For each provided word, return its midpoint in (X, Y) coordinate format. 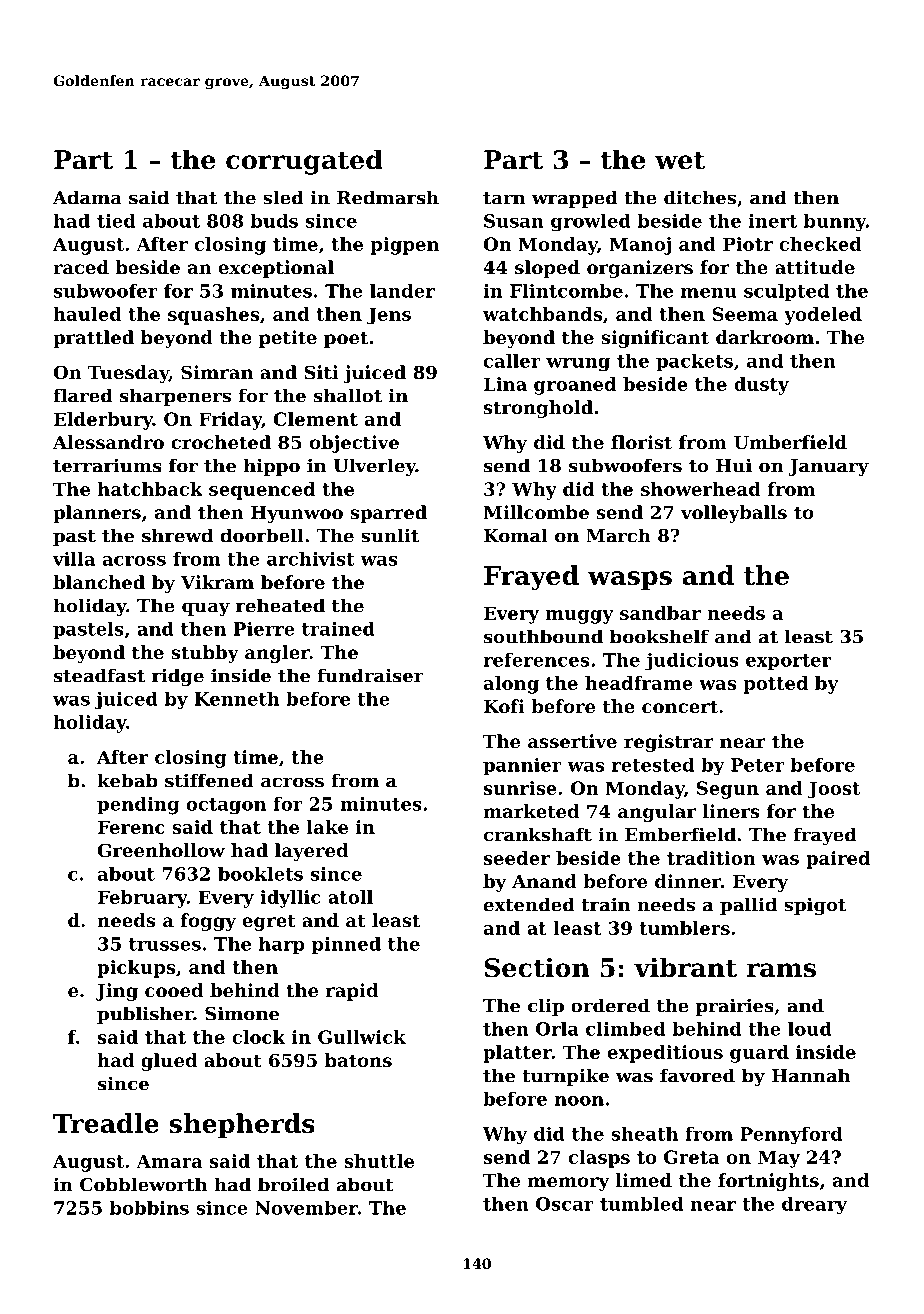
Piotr (748, 244)
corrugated (304, 162)
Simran (217, 372)
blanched (99, 582)
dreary (814, 1206)
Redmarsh (388, 197)
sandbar (660, 613)
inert (772, 221)
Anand (544, 881)
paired (838, 860)
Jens (389, 316)
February (142, 899)
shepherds (242, 1125)
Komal (516, 535)
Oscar (565, 1204)
